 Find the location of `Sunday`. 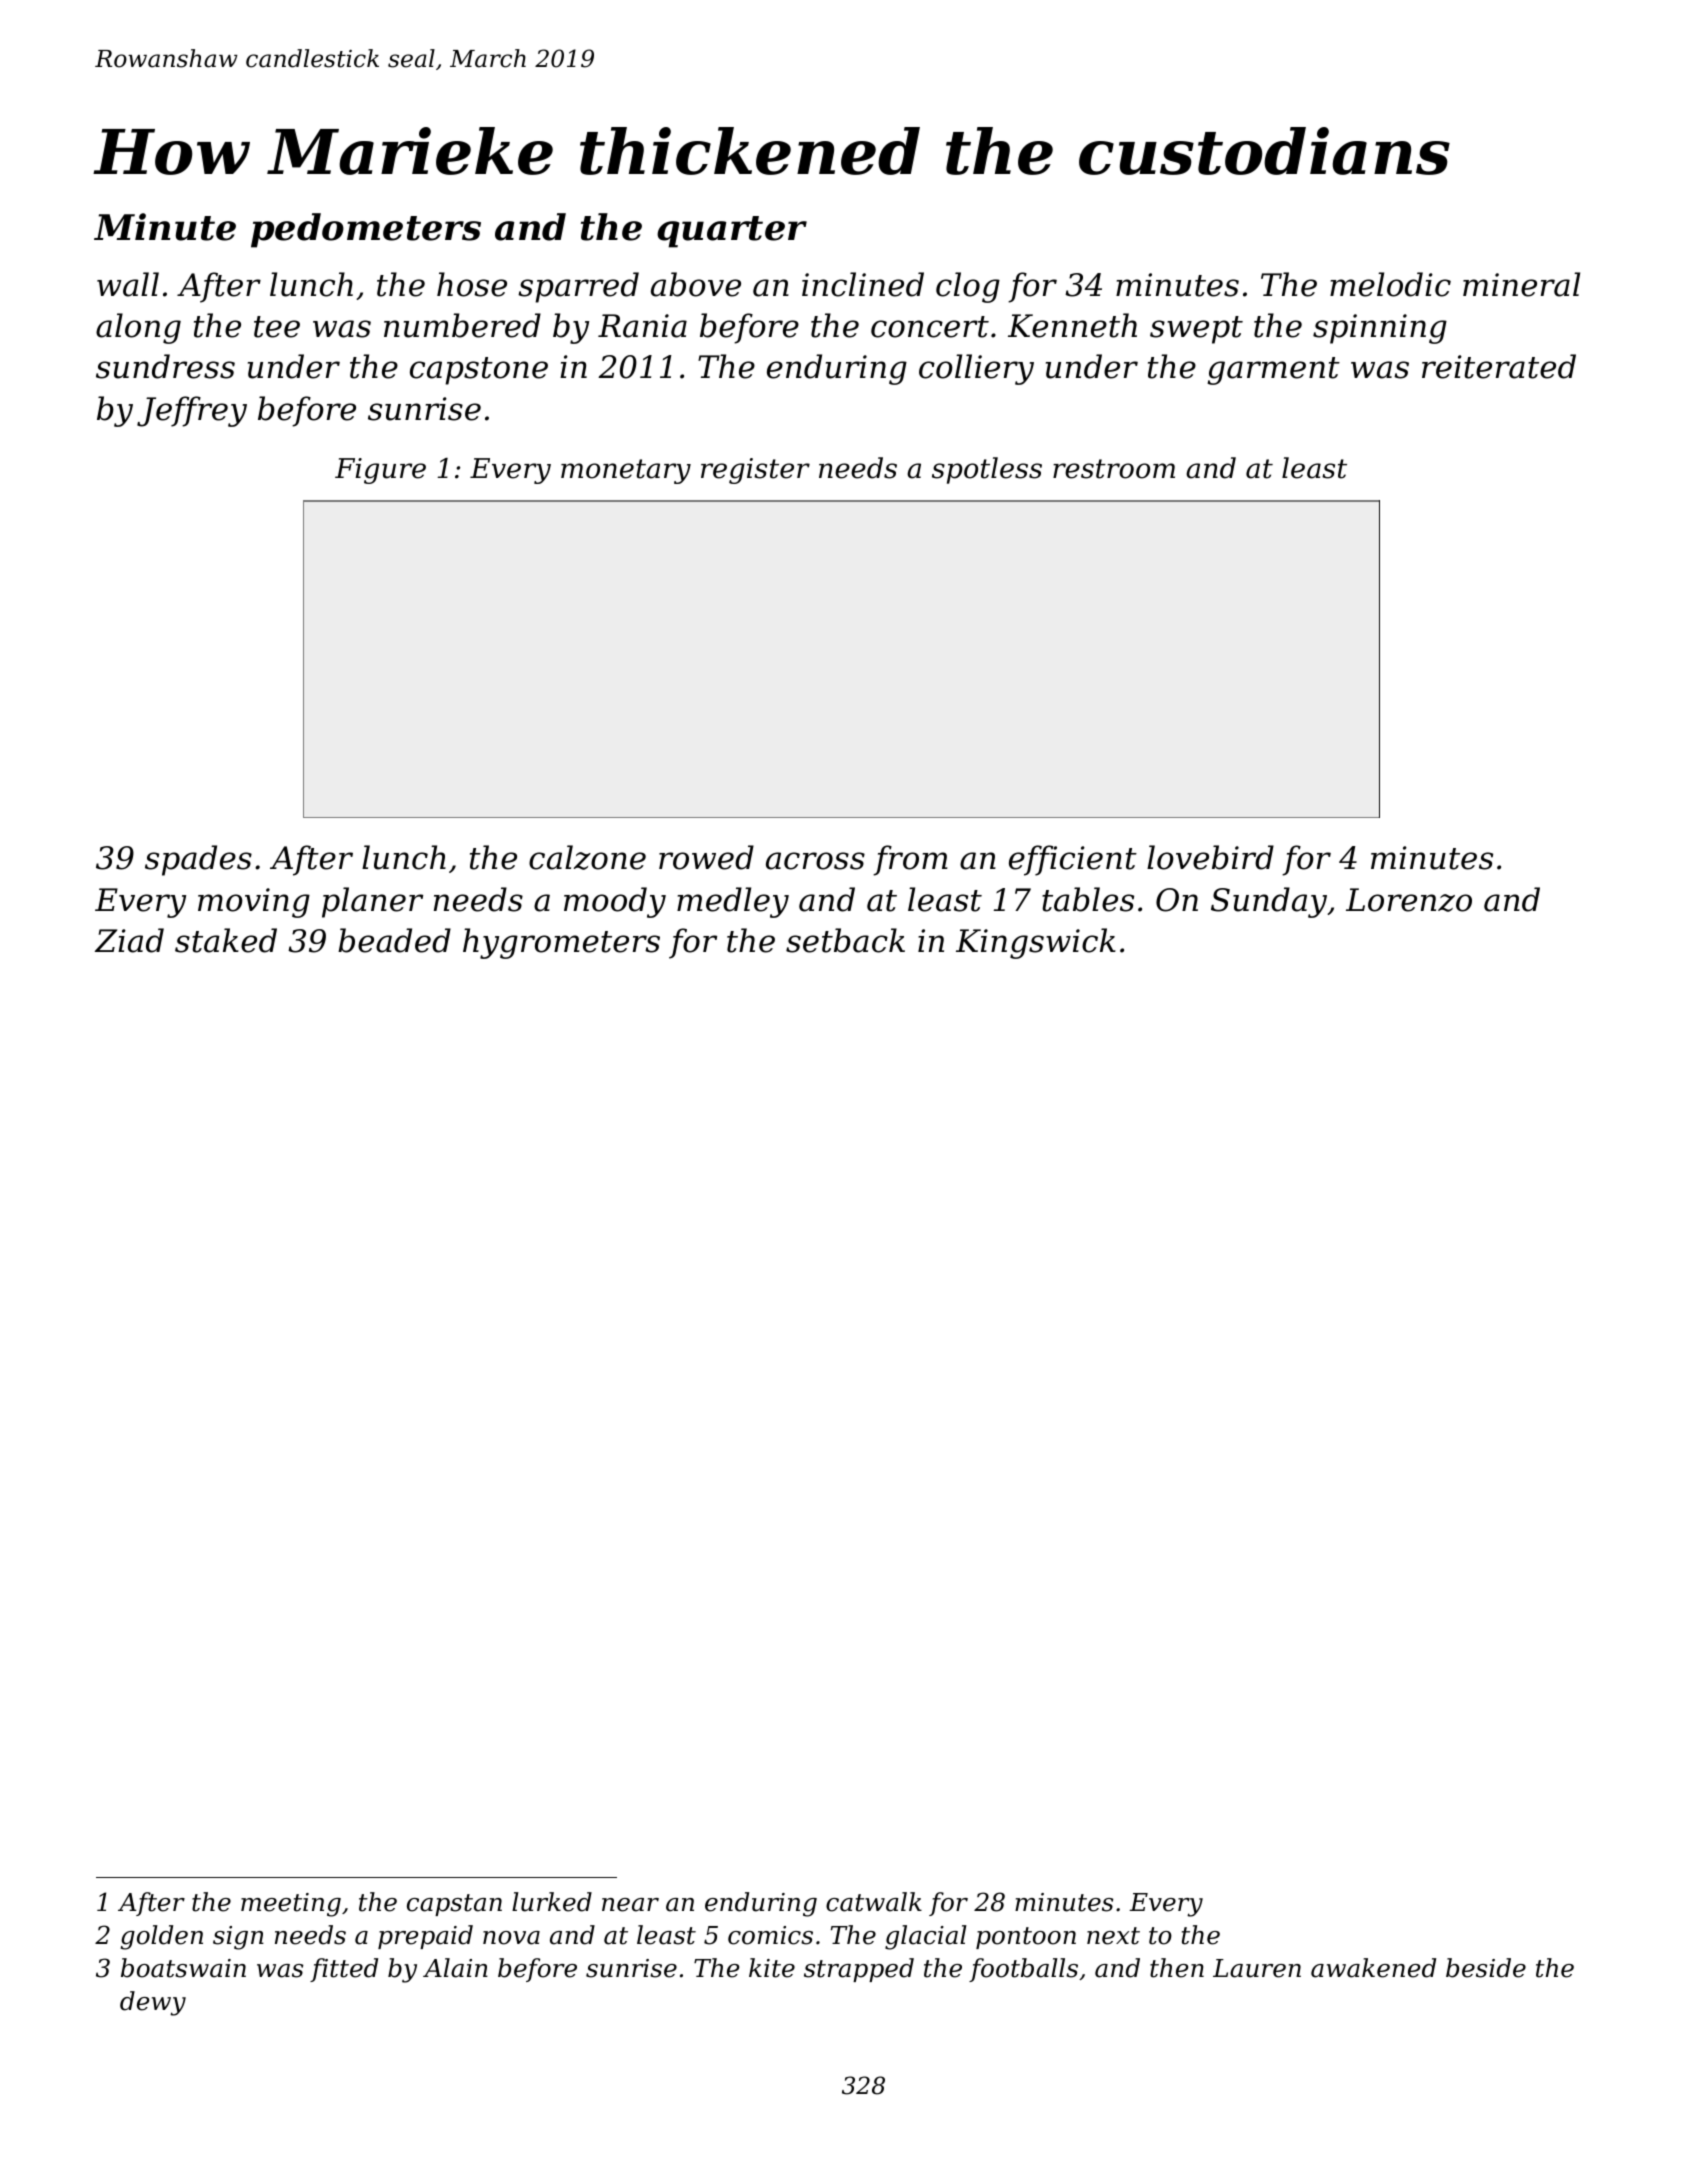

Sunday is located at coordinates (1269, 902).
